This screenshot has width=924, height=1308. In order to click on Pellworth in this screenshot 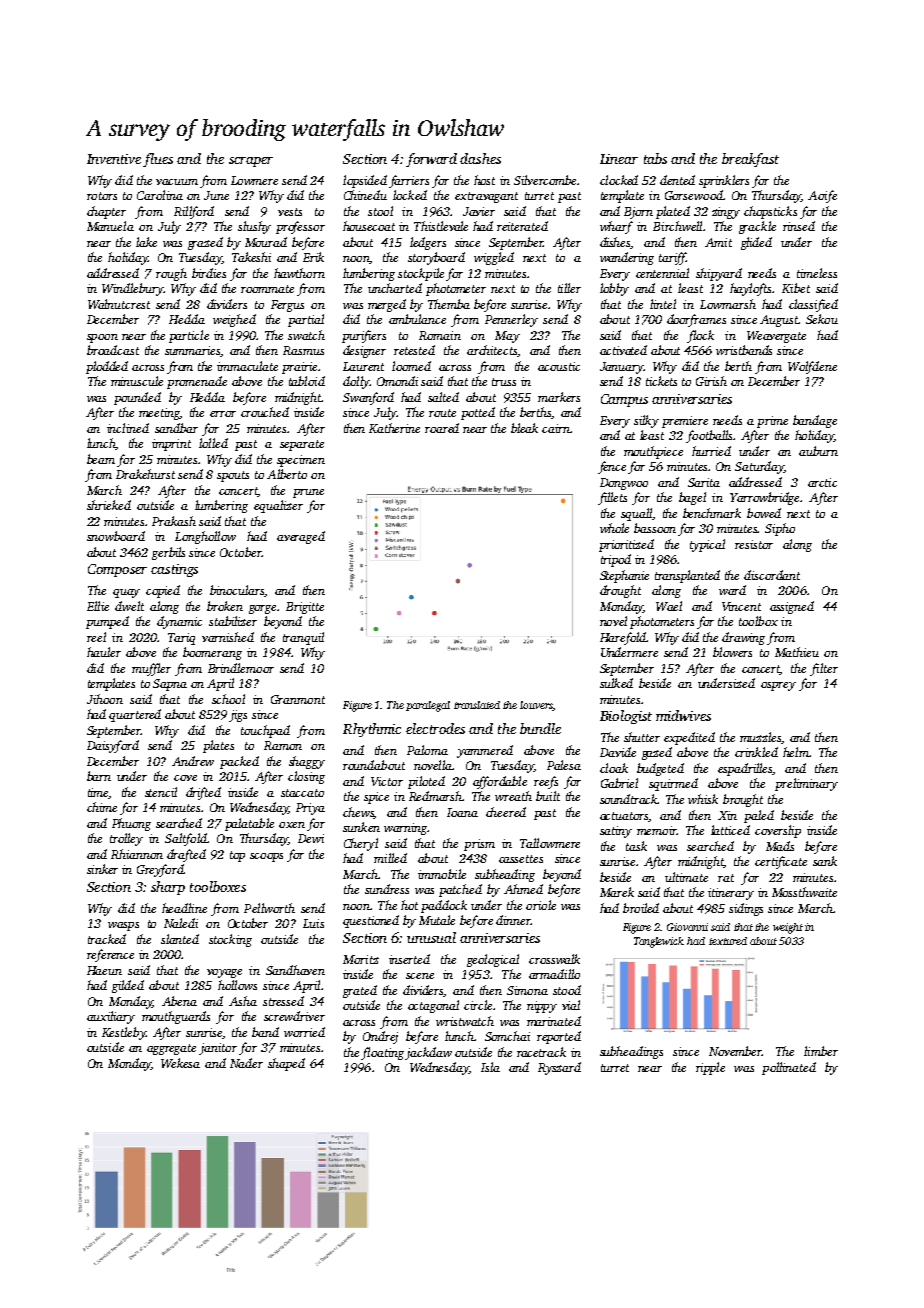, I will do `click(269, 908)`.
